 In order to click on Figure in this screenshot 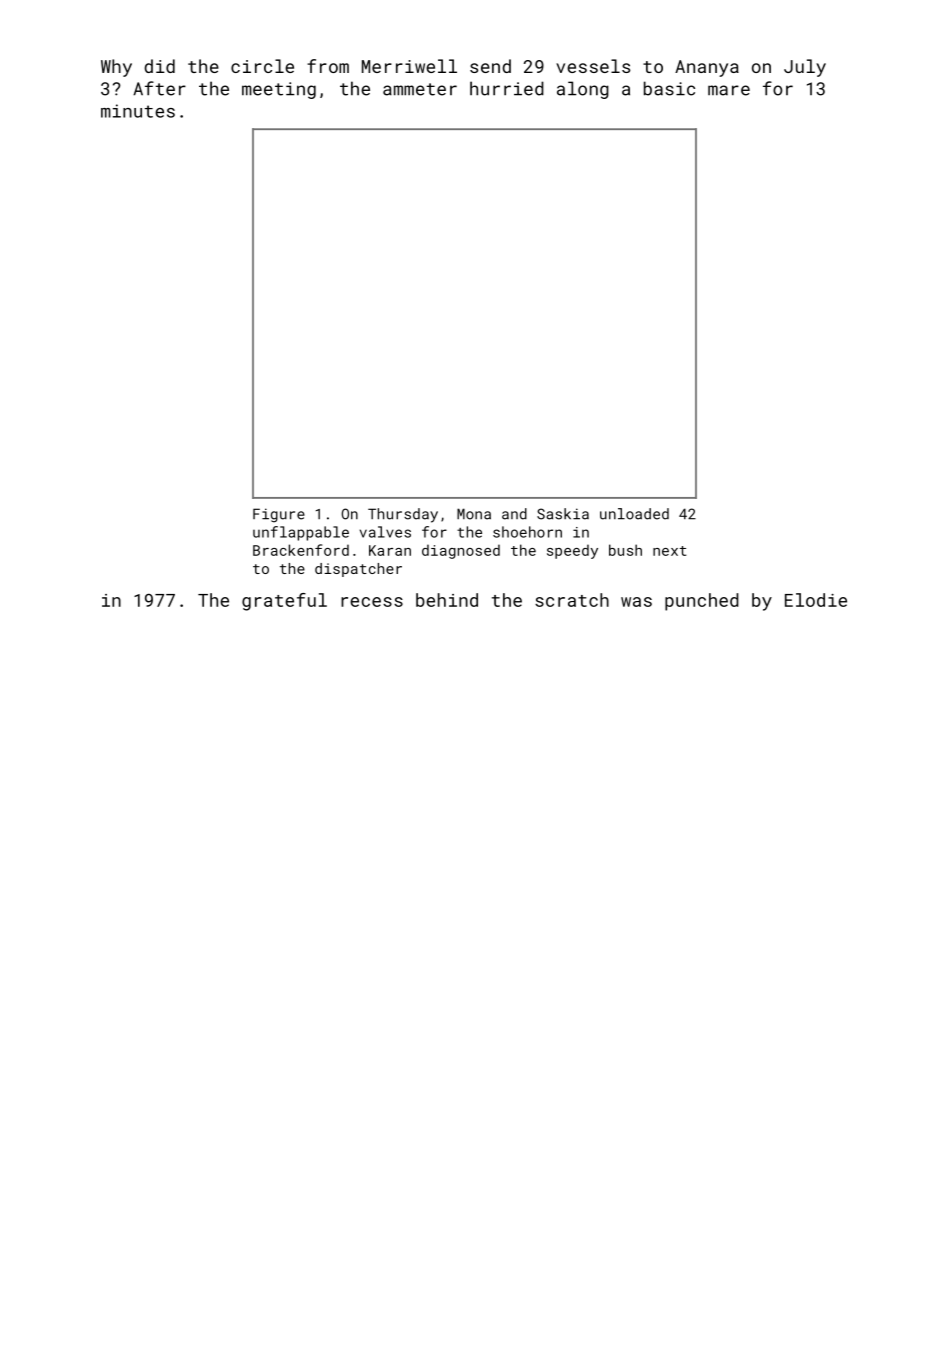, I will do `click(279, 515)`.
